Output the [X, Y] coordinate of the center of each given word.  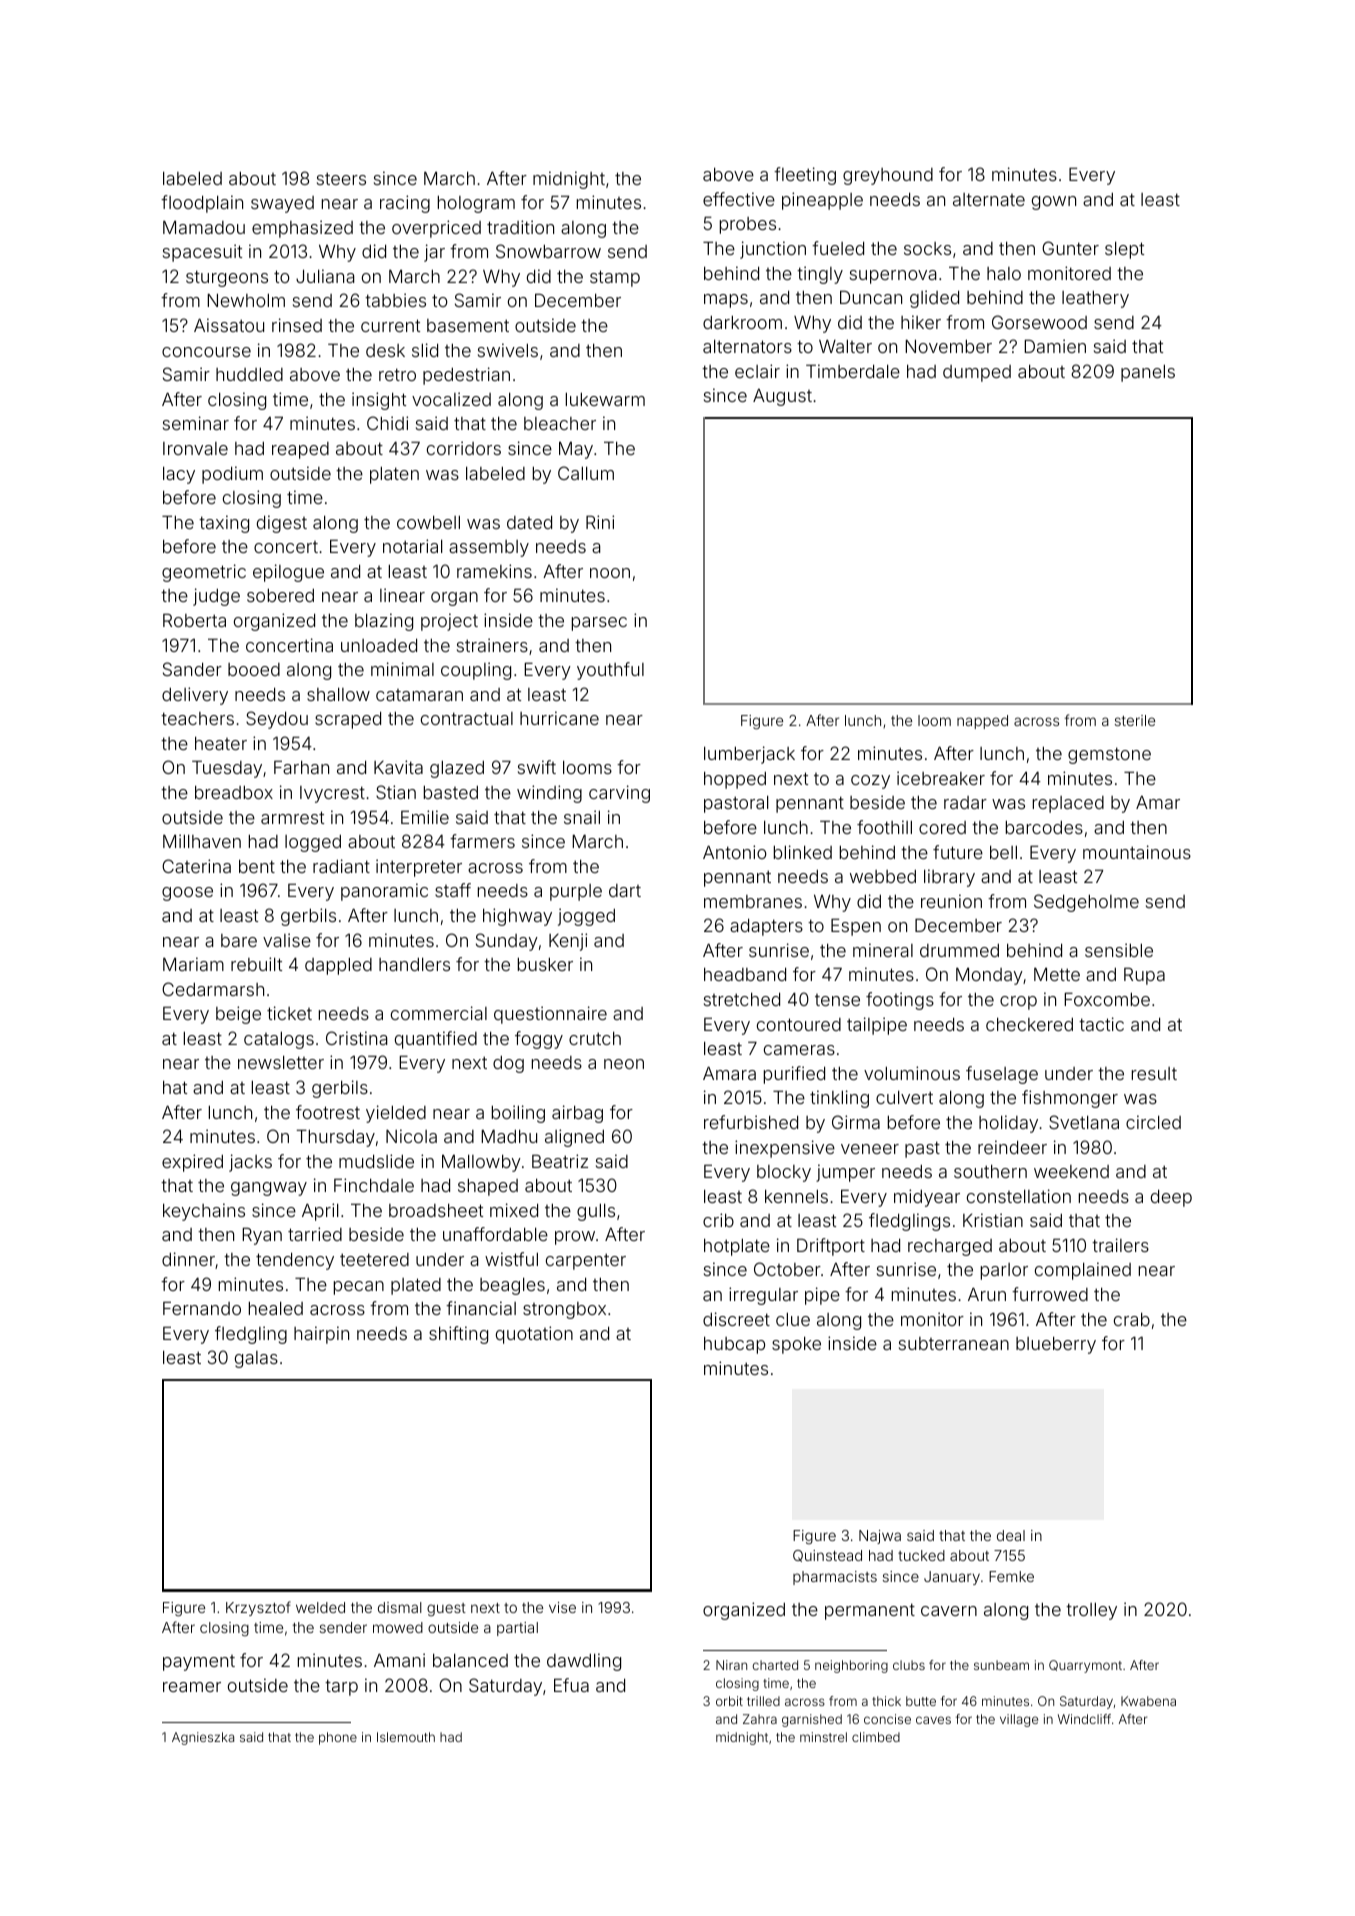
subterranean [954, 1343]
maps [726, 301]
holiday [1008, 1124]
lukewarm [605, 399]
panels [1148, 373]
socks [927, 248]
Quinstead [827, 1556]
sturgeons [227, 278]
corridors [464, 448]
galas [256, 1359]
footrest [328, 1112]
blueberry [1056, 1345]
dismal [400, 1607]
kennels [796, 1196]
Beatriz [560, 1161]
